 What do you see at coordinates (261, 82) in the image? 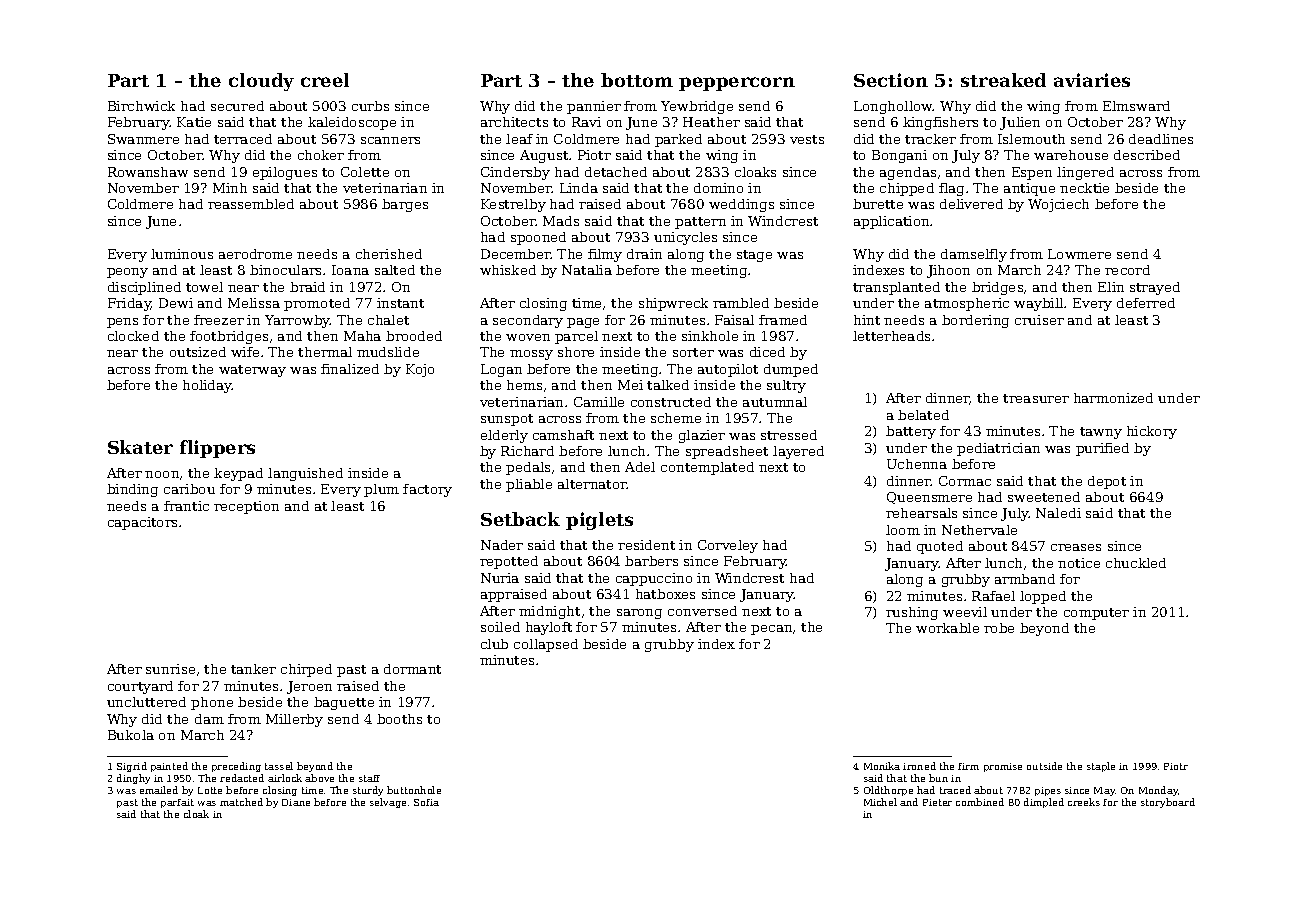
I see `cloudy` at bounding box center [261, 82].
